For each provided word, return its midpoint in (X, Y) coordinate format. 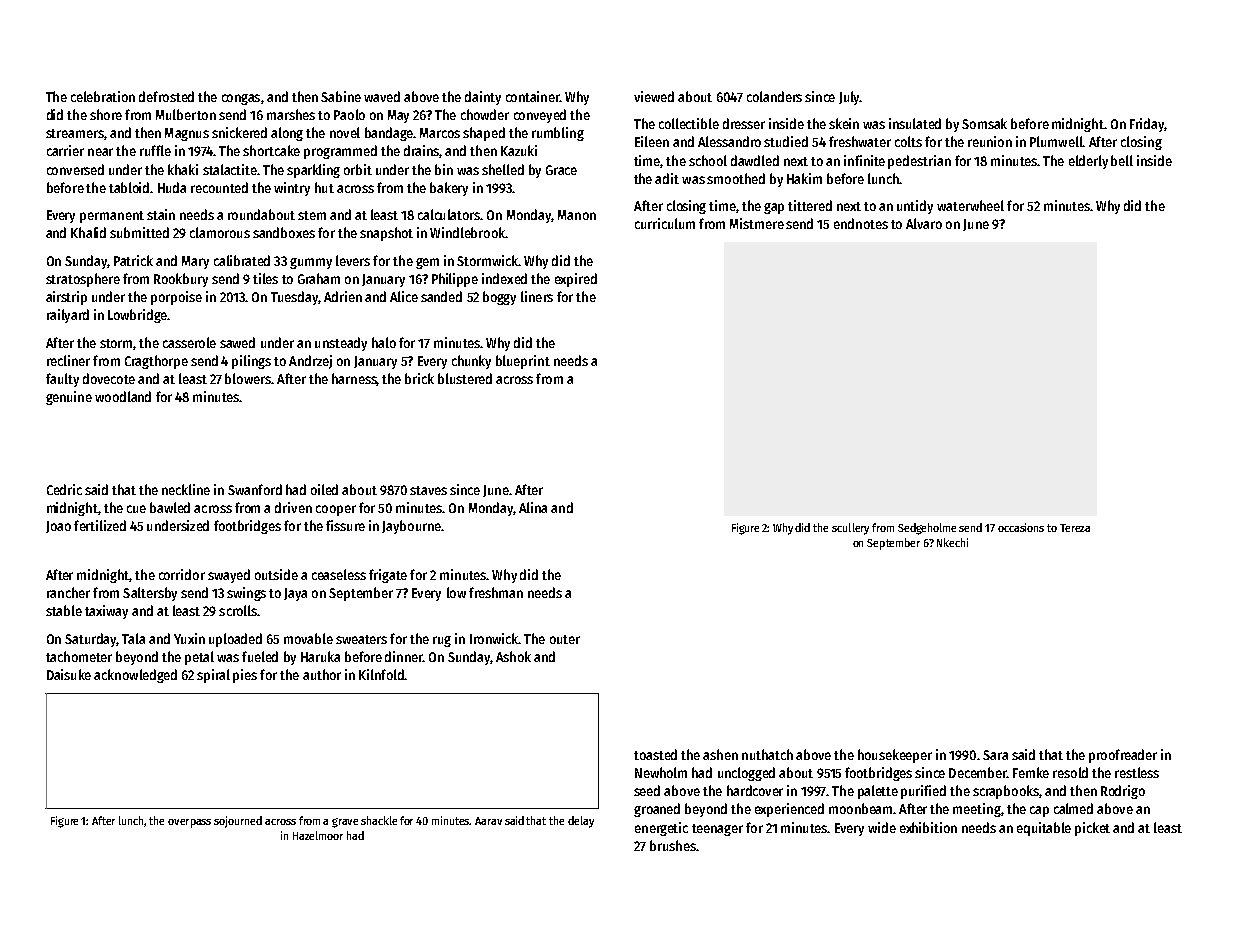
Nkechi (952, 542)
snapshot (386, 234)
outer (565, 639)
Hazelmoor (318, 835)
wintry (292, 189)
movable (308, 638)
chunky (471, 362)
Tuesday (294, 298)
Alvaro (924, 223)
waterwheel (970, 205)
